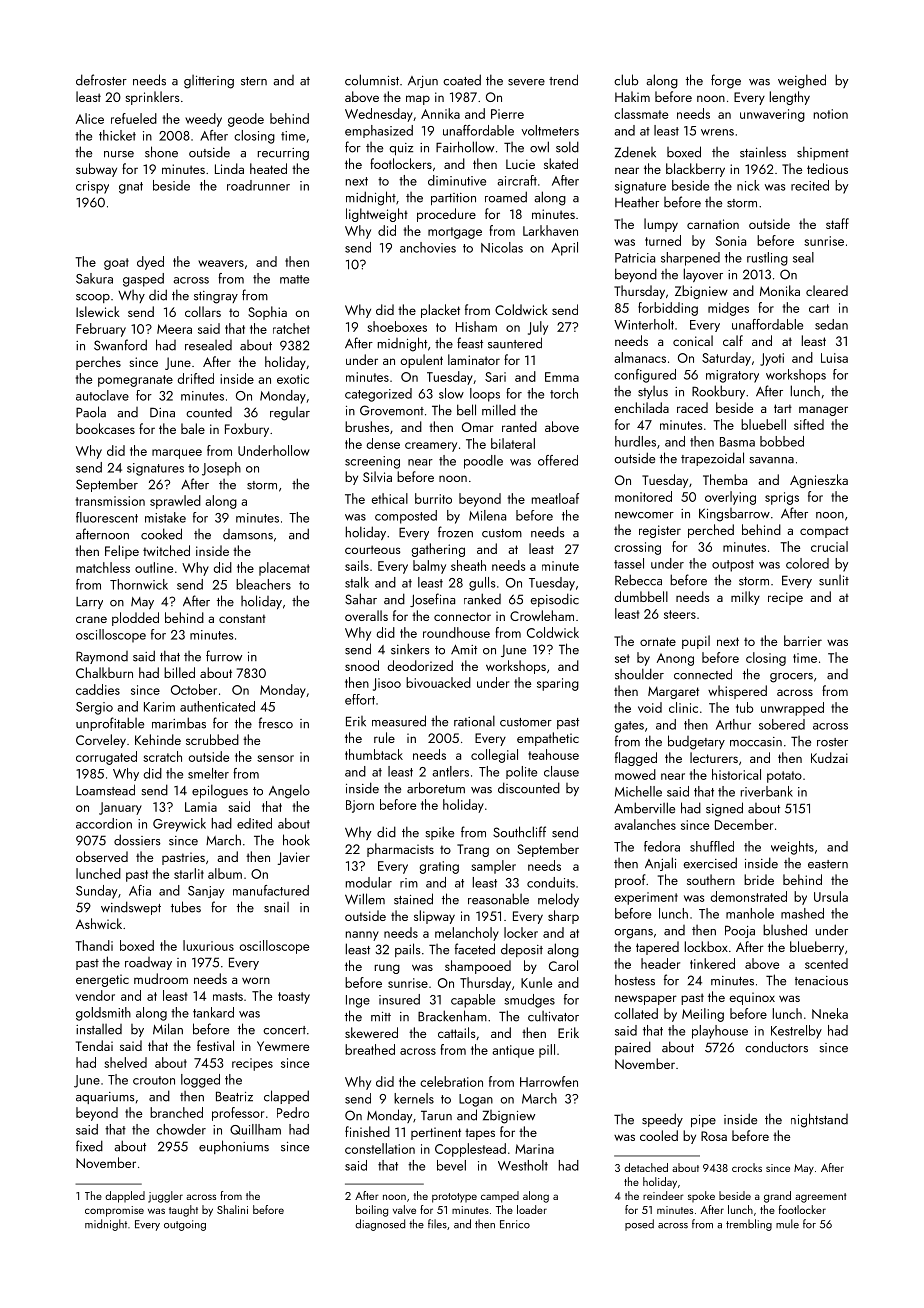 Image resolution: width=924 pixels, height=1308 pixels. Describe the element at coordinates (161, 152) in the screenshot. I see `shone` at that location.
